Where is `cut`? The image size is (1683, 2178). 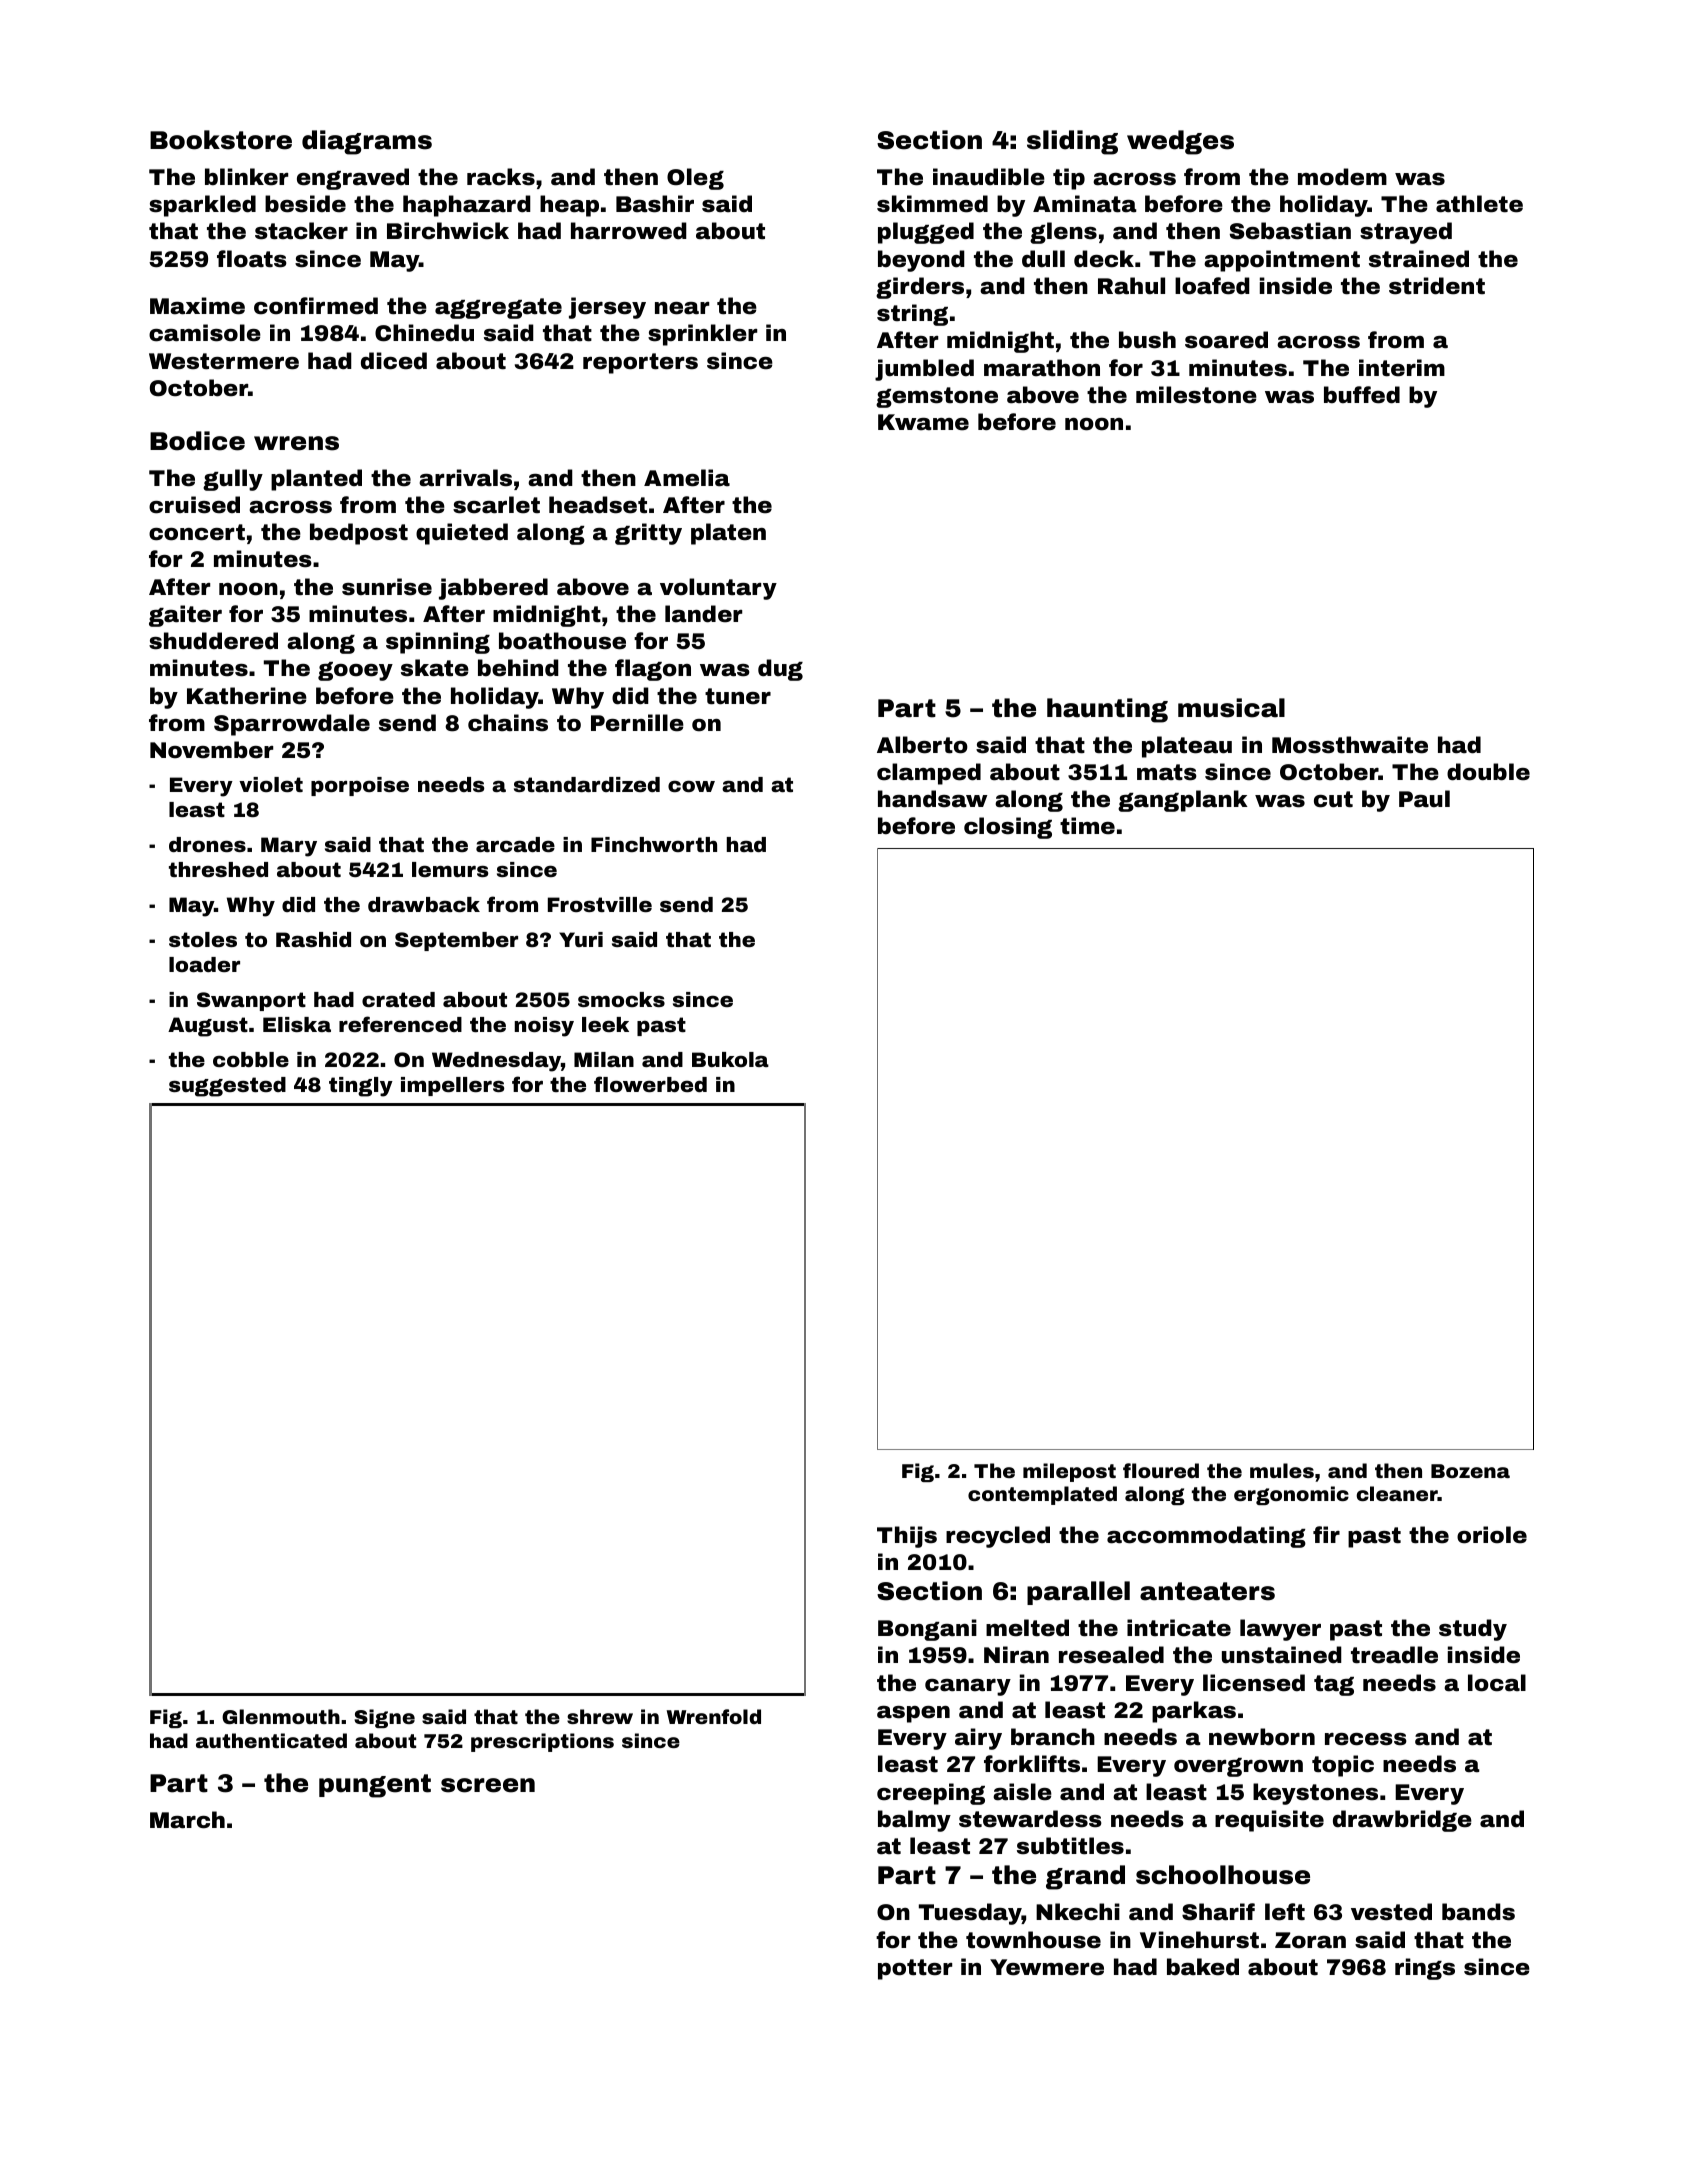 cut is located at coordinates (1333, 799).
